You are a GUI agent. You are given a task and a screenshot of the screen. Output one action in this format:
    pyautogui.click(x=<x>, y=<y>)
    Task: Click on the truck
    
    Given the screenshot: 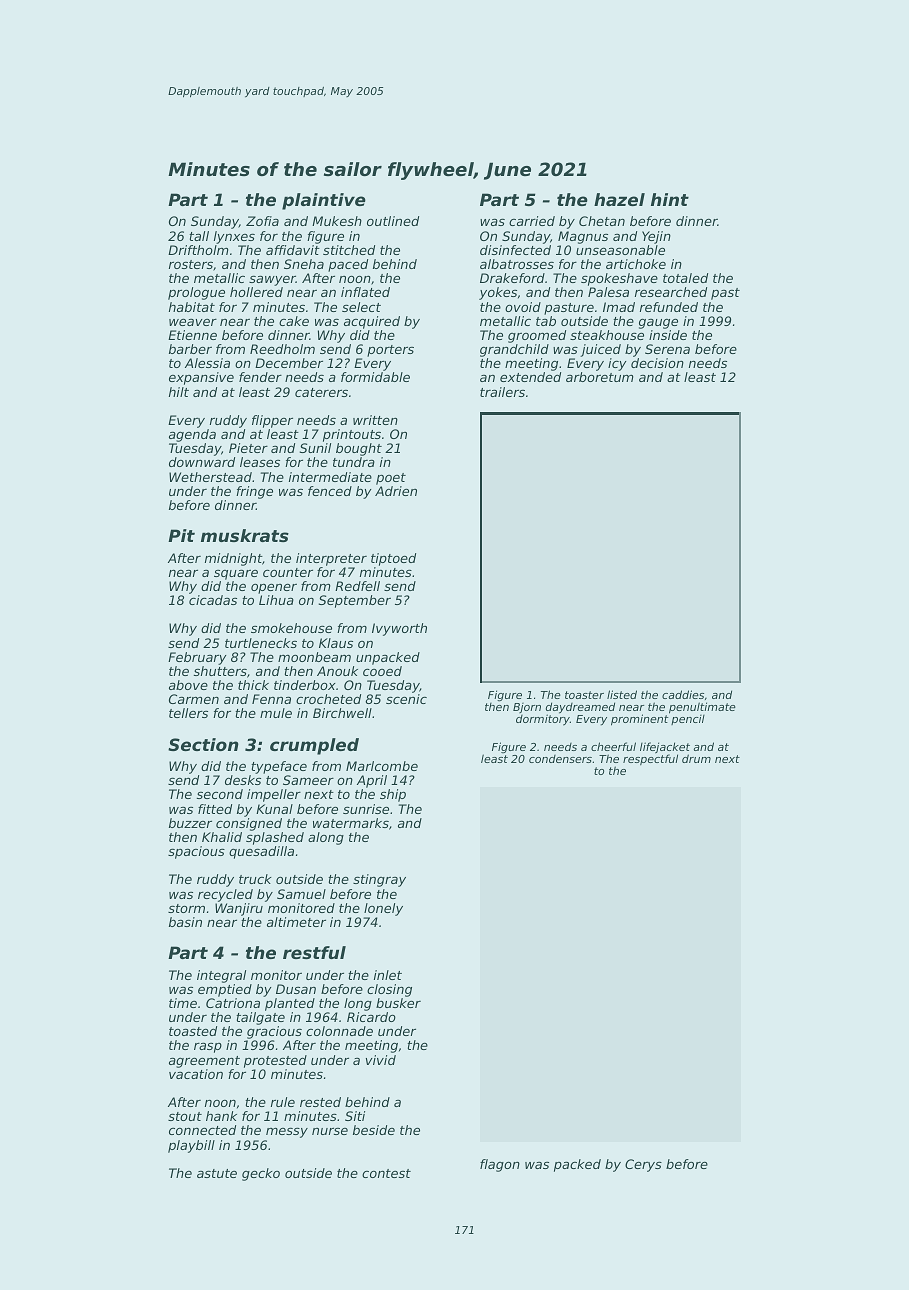 What is the action you would take?
    pyautogui.click(x=255, y=879)
